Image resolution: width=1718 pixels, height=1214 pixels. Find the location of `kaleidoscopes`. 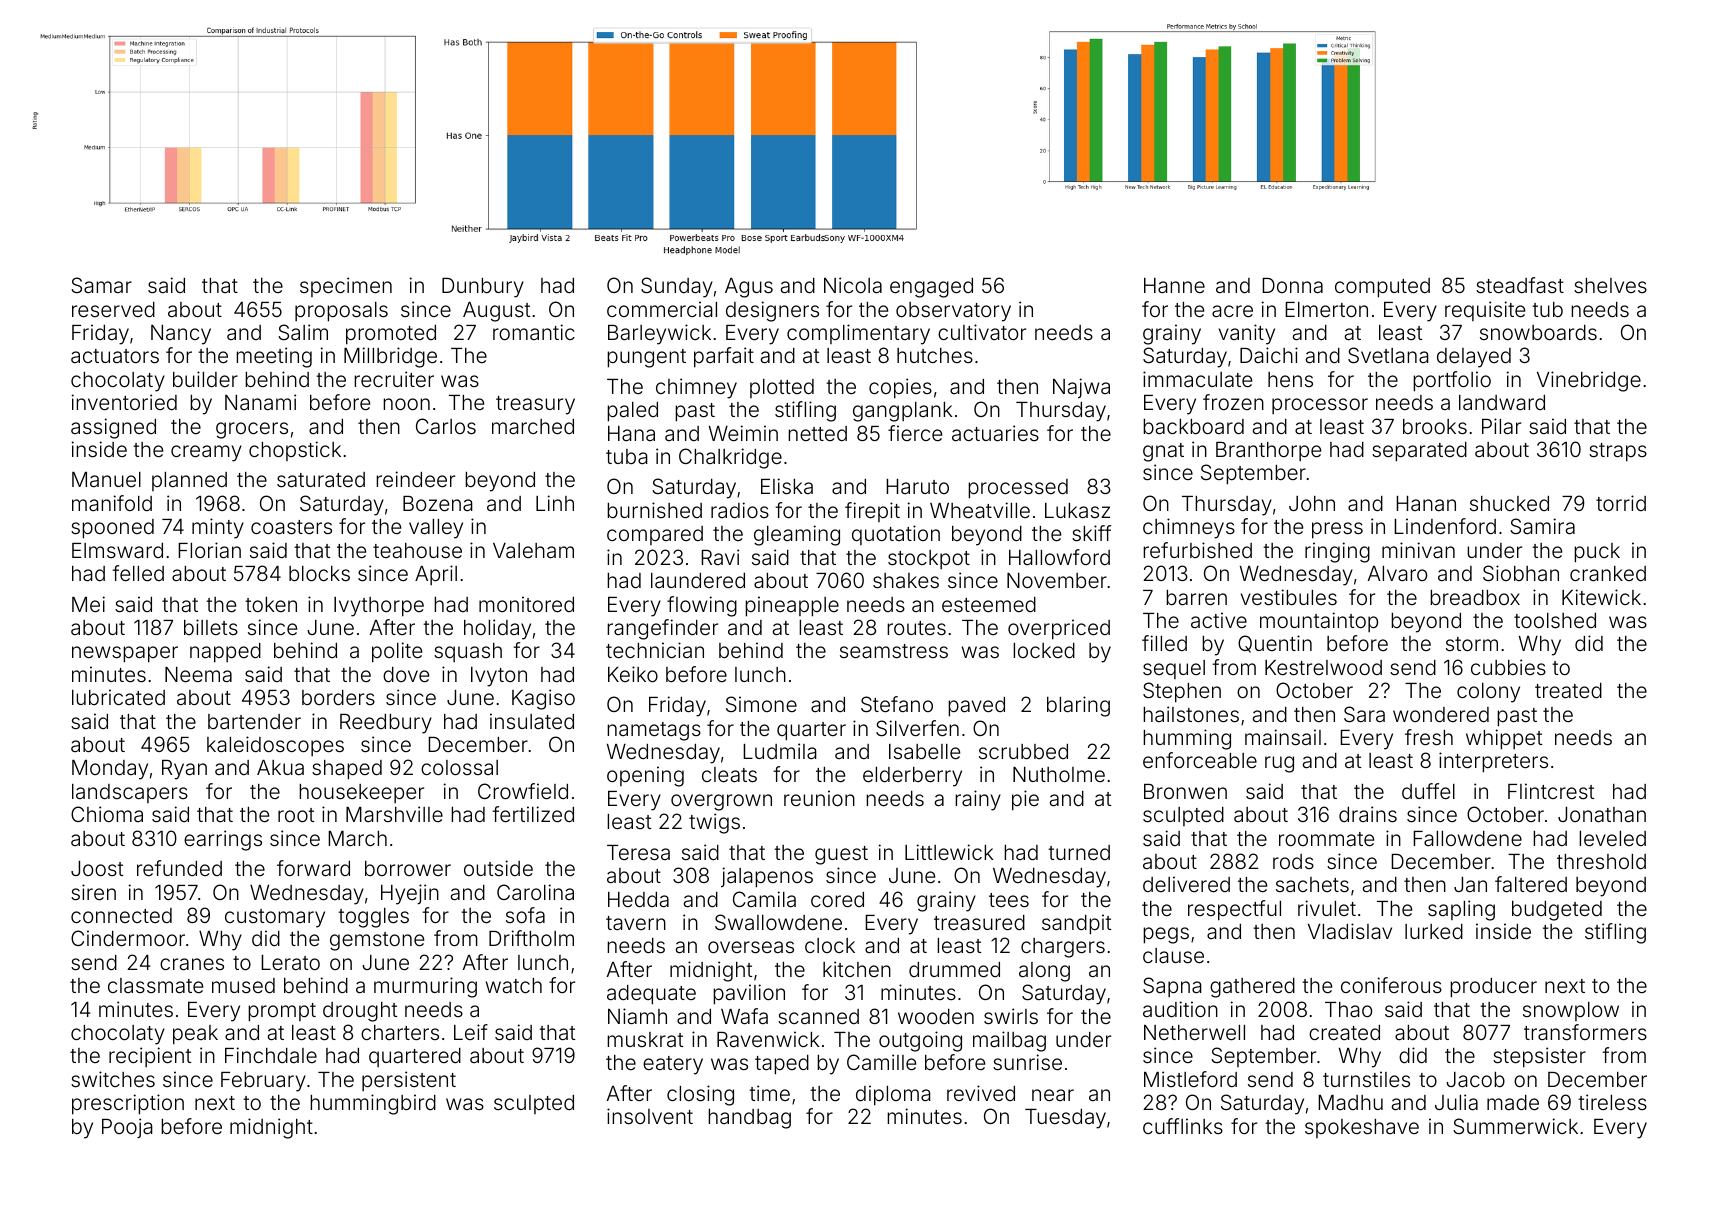

kaleidoscopes is located at coordinates (275, 746).
